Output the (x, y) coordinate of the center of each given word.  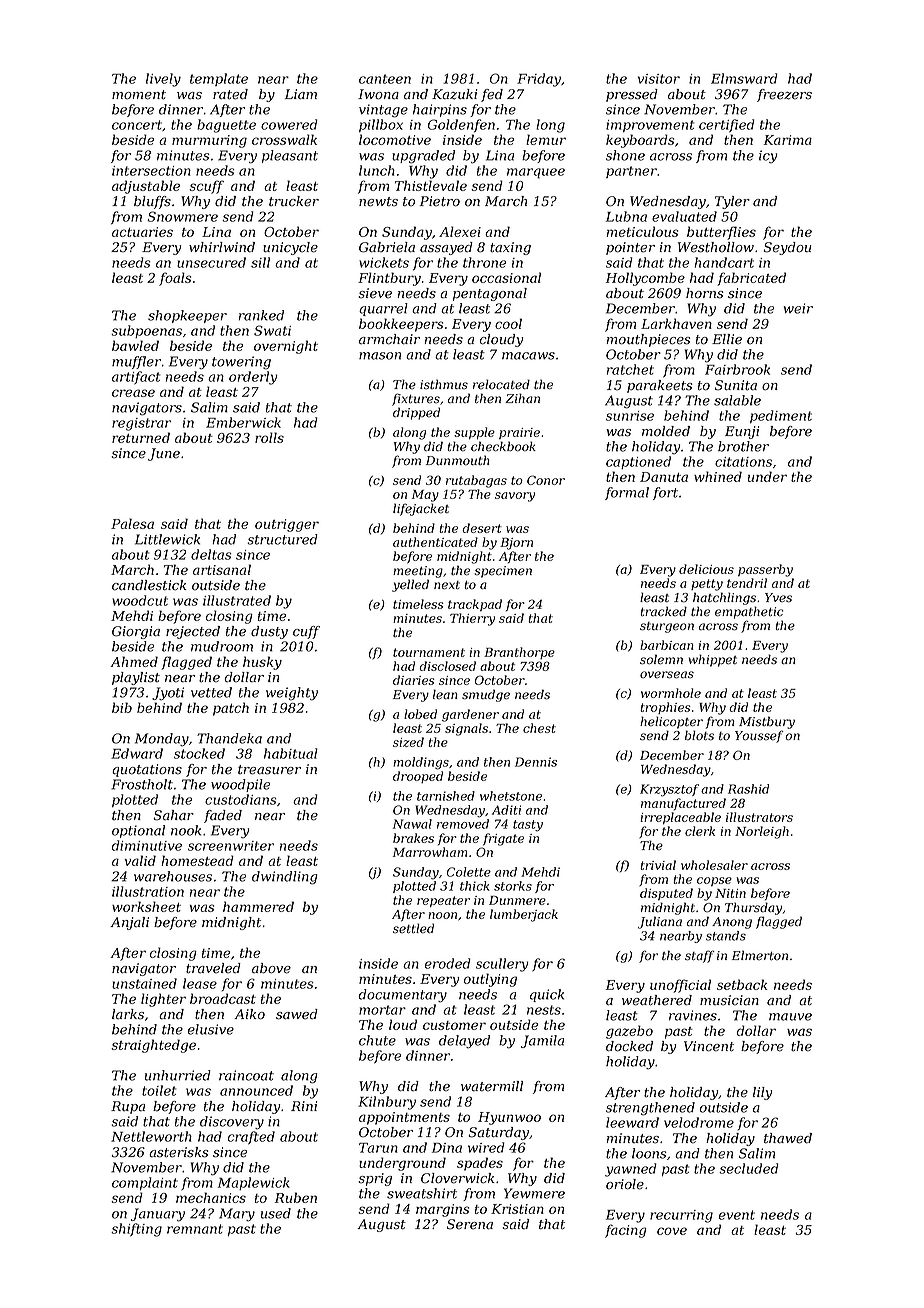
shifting (136, 1230)
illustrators (759, 817)
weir (798, 308)
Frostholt (142, 784)
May (425, 496)
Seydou (787, 248)
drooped (418, 777)
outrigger (287, 525)
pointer (630, 248)
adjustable (146, 187)
